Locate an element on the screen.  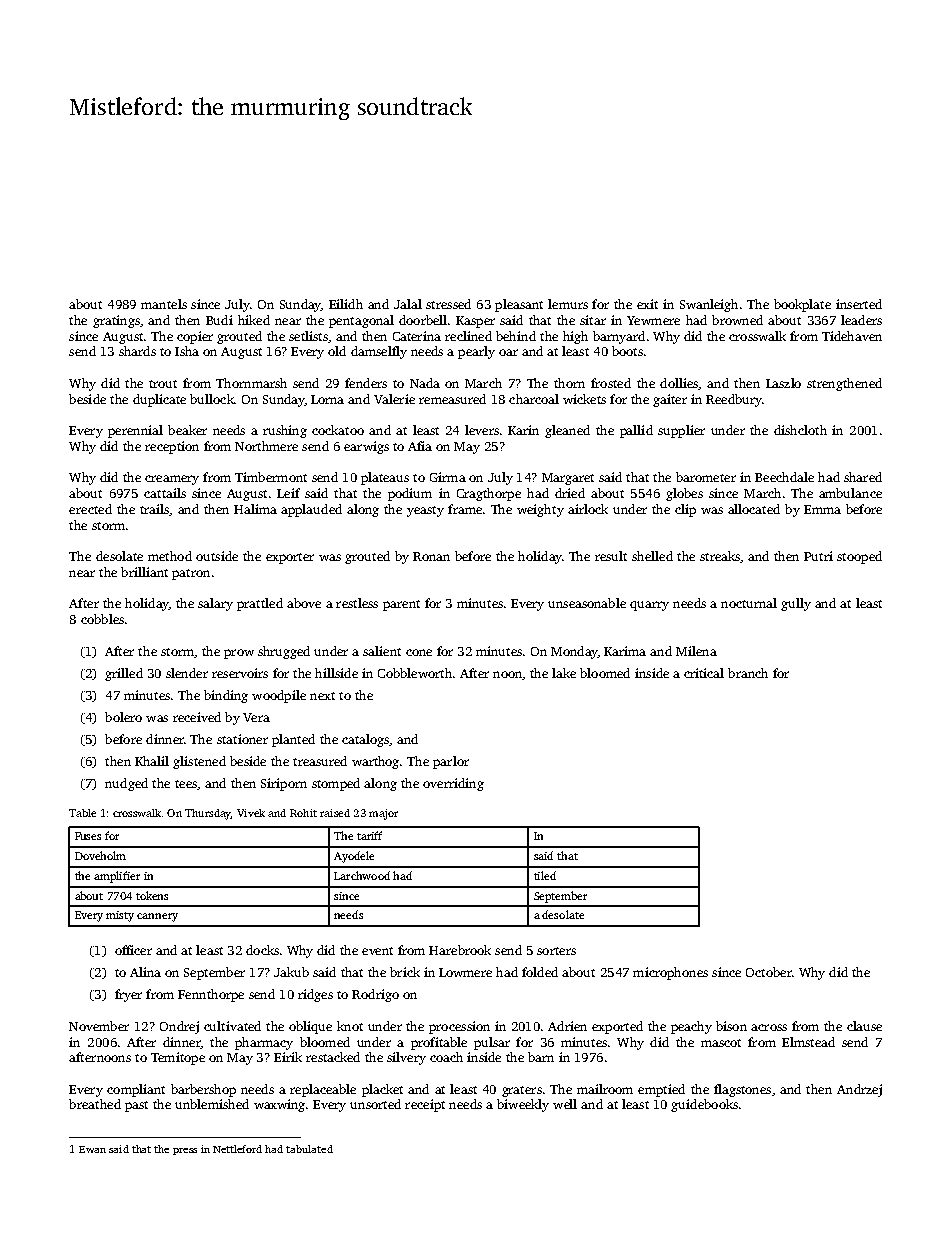
Siriporn is located at coordinates (284, 784).
